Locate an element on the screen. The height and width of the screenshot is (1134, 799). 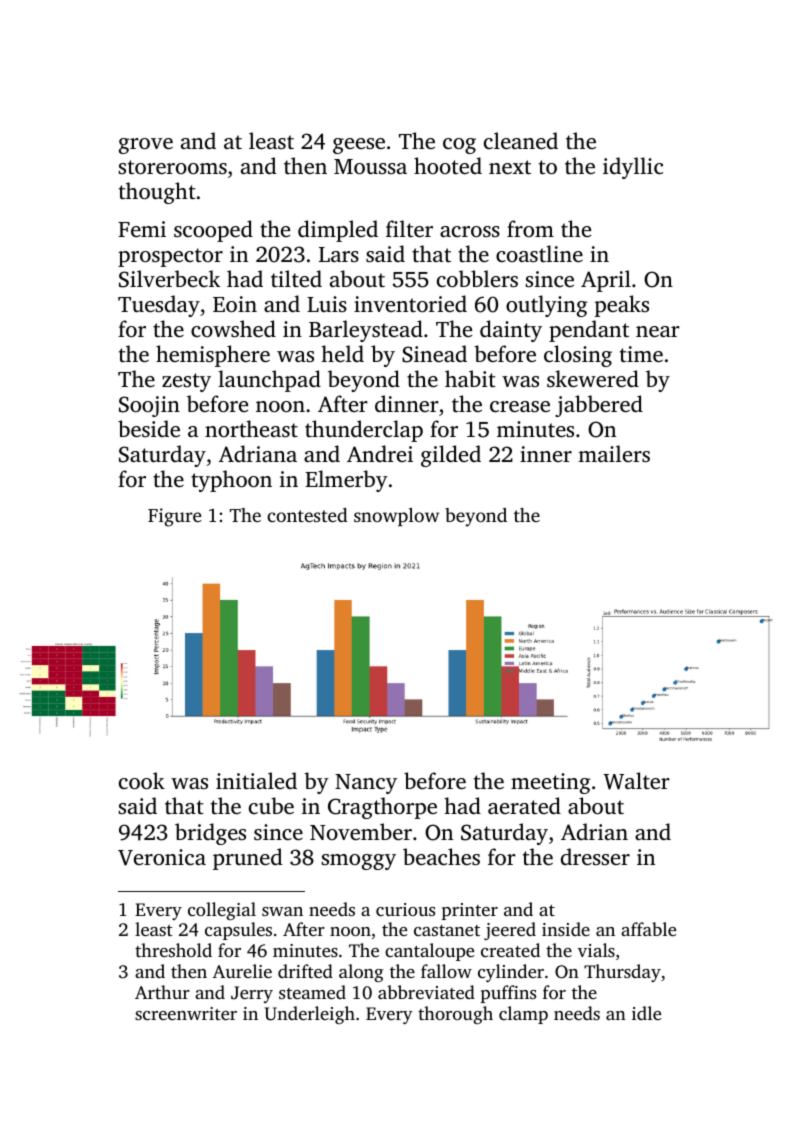
meeting is located at coordinates (551, 783).
